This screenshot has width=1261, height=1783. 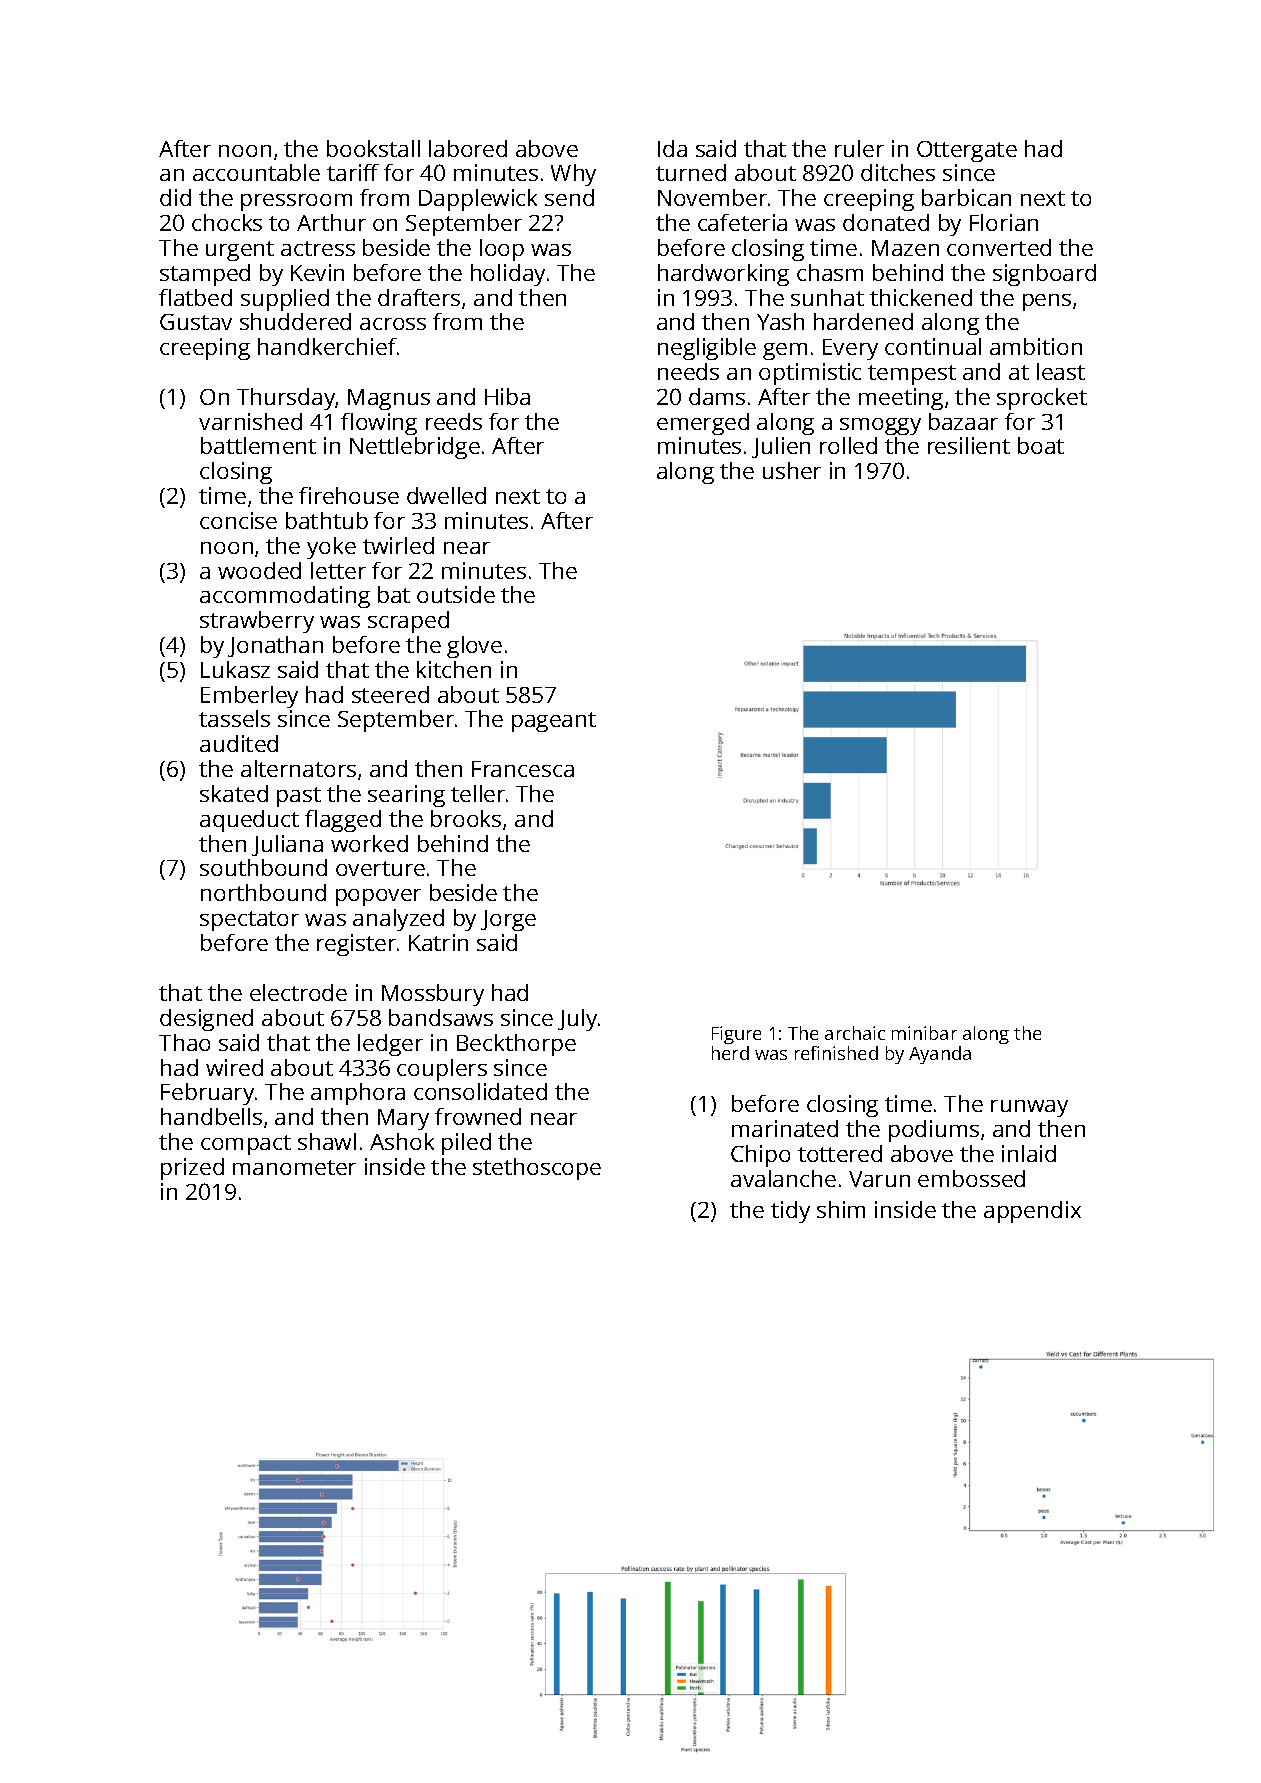 What do you see at coordinates (905, 248) in the screenshot?
I see `Mazen` at bounding box center [905, 248].
